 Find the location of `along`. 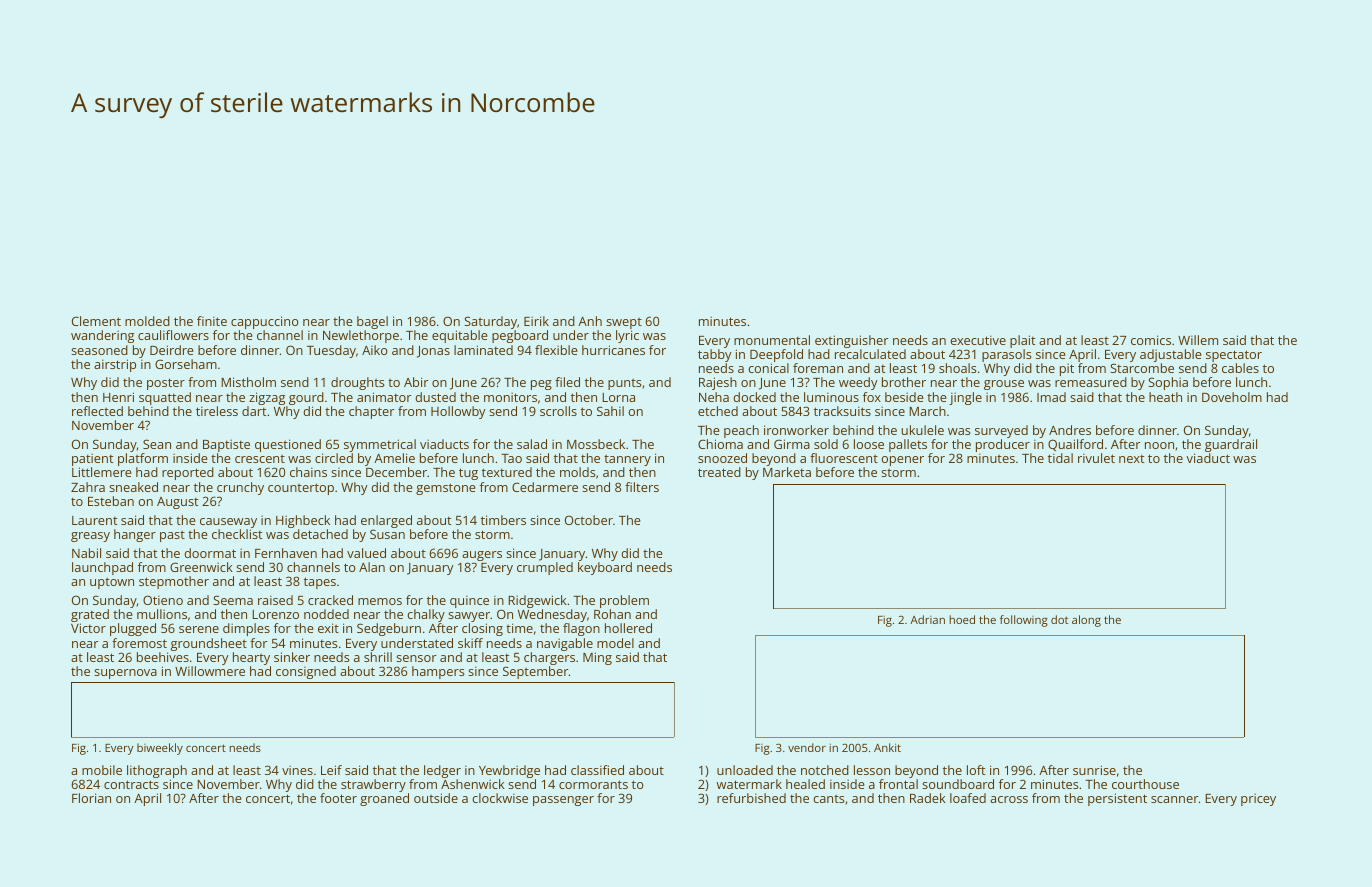

along is located at coordinates (1086, 621).
